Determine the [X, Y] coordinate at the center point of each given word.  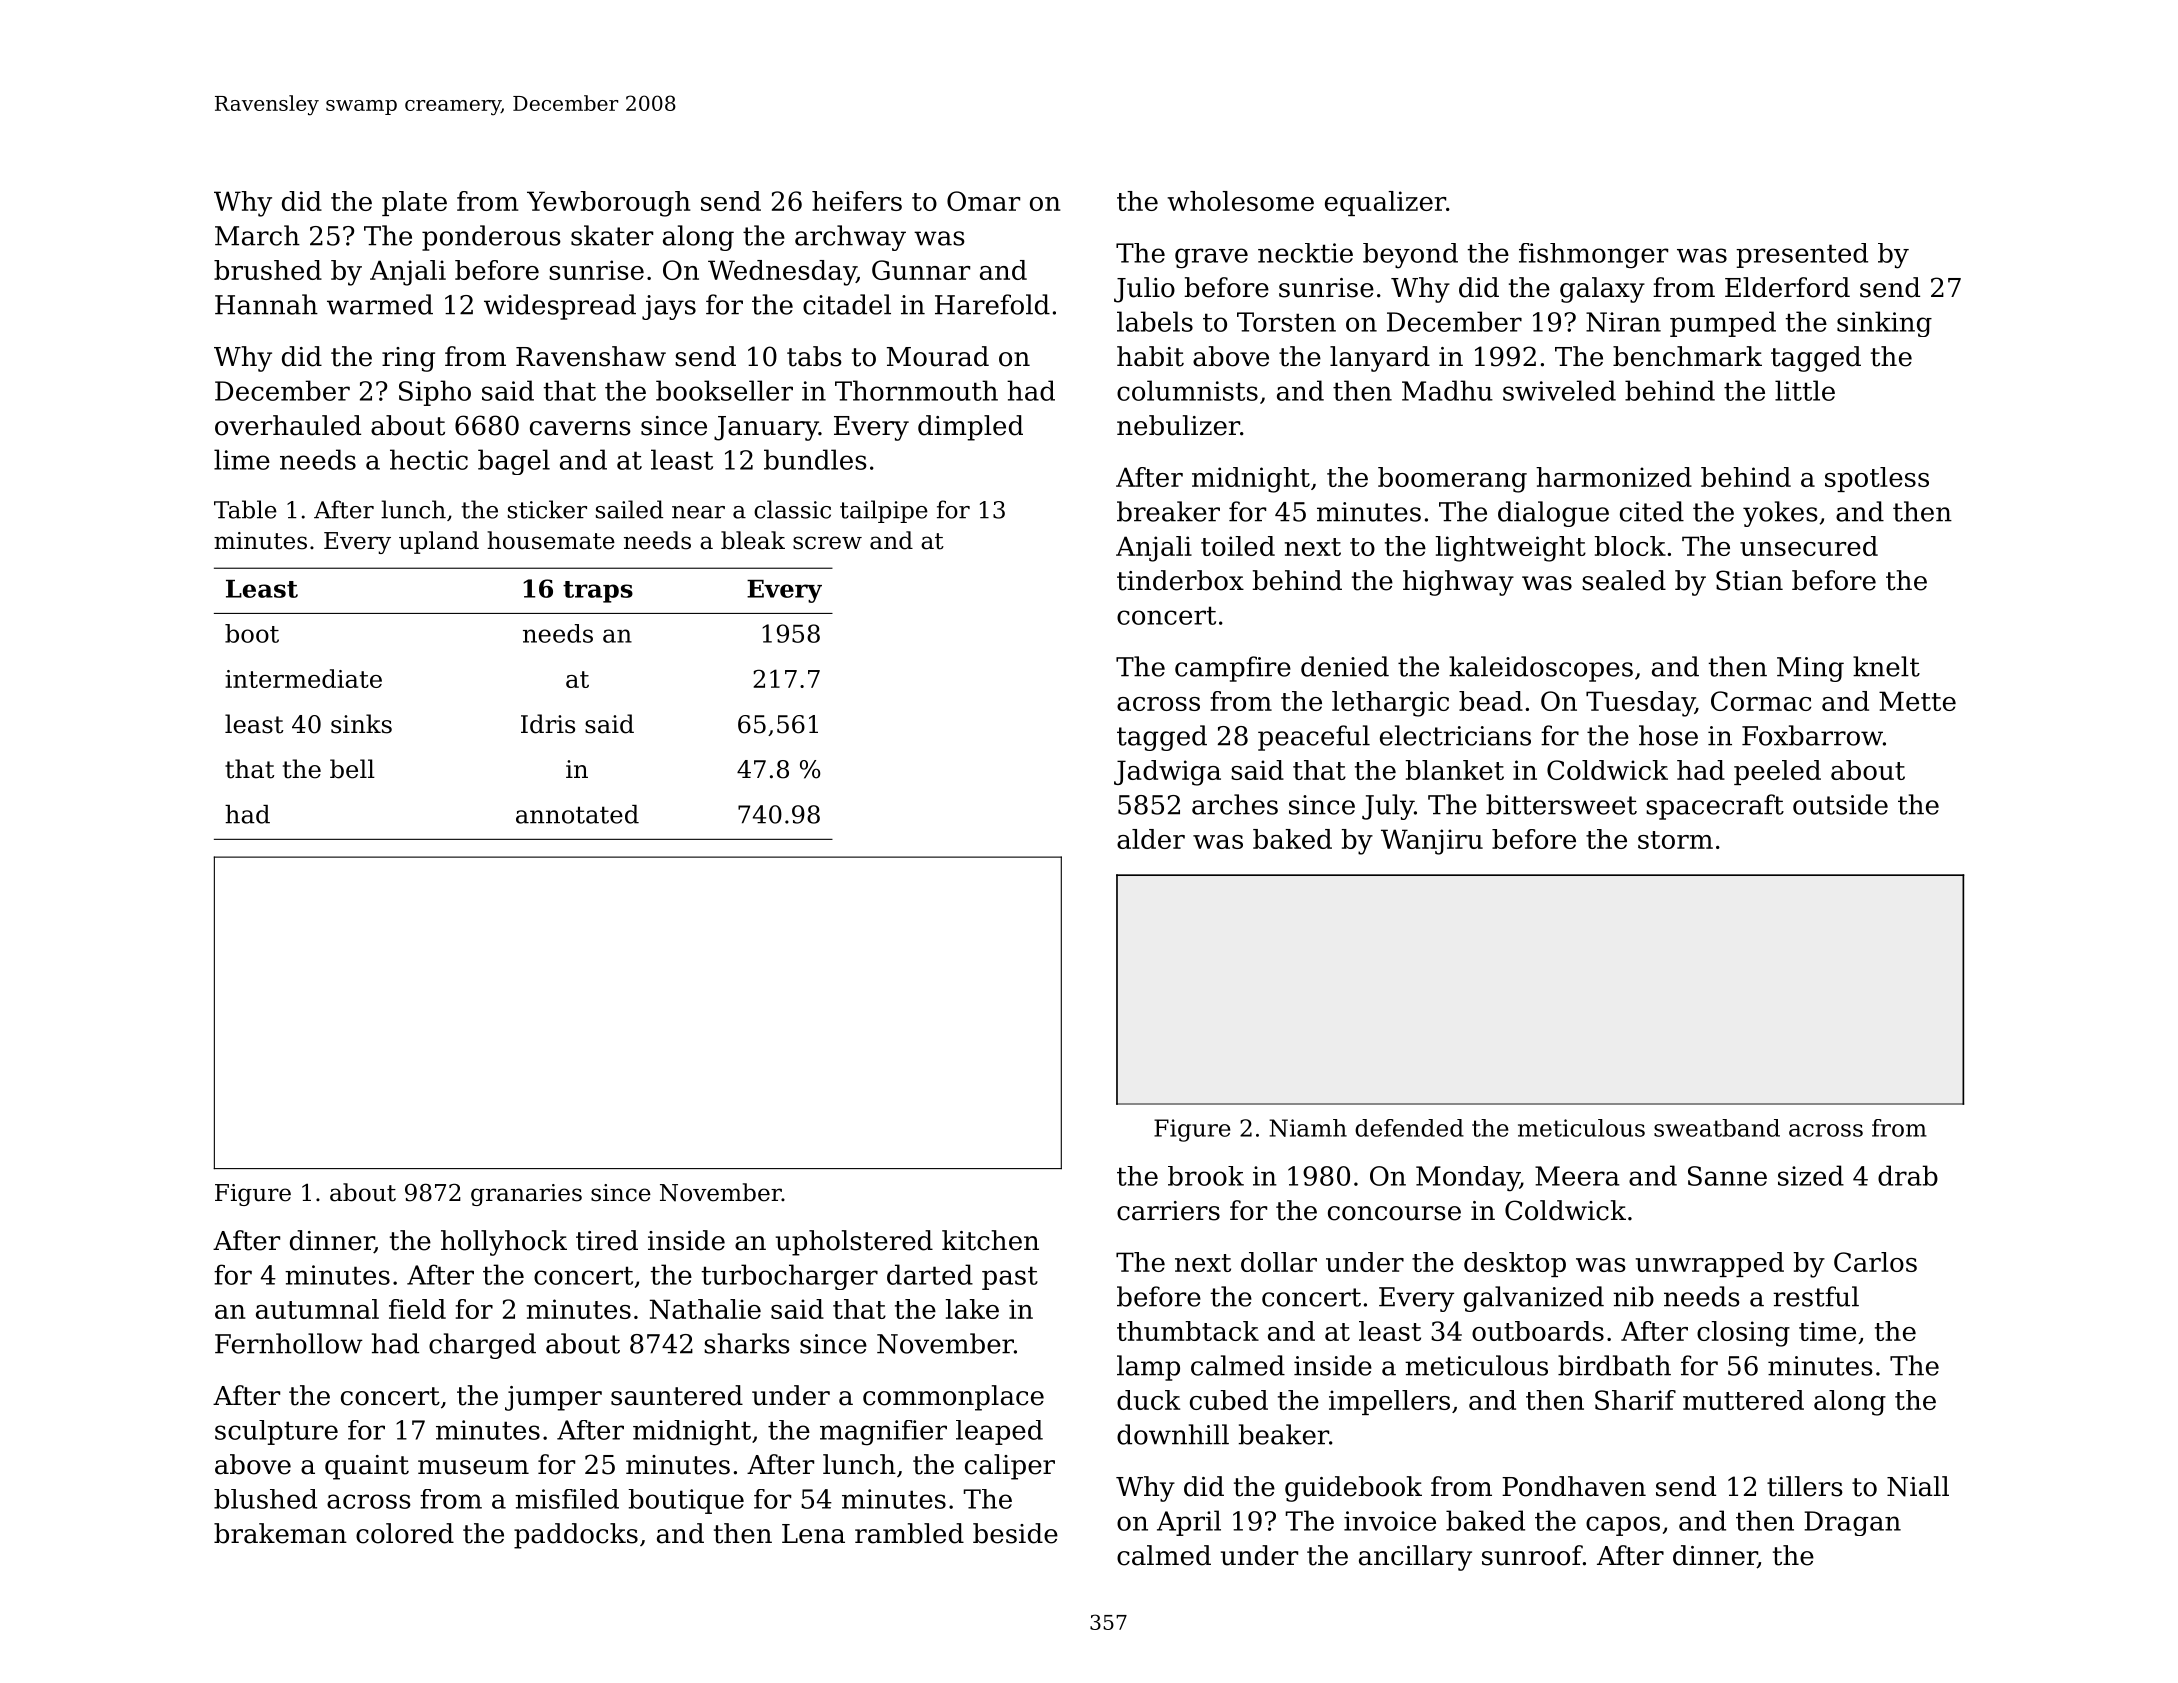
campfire [1233, 669]
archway [850, 238]
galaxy [1602, 290]
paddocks [576, 1536]
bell [352, 769]
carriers [1168, 1211]
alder [1151, 839]
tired [607, 1240]
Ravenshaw [591, 356]
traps [598, 592]
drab [1908, 1175]
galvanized [1534, 1299]
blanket [1454, 770]
